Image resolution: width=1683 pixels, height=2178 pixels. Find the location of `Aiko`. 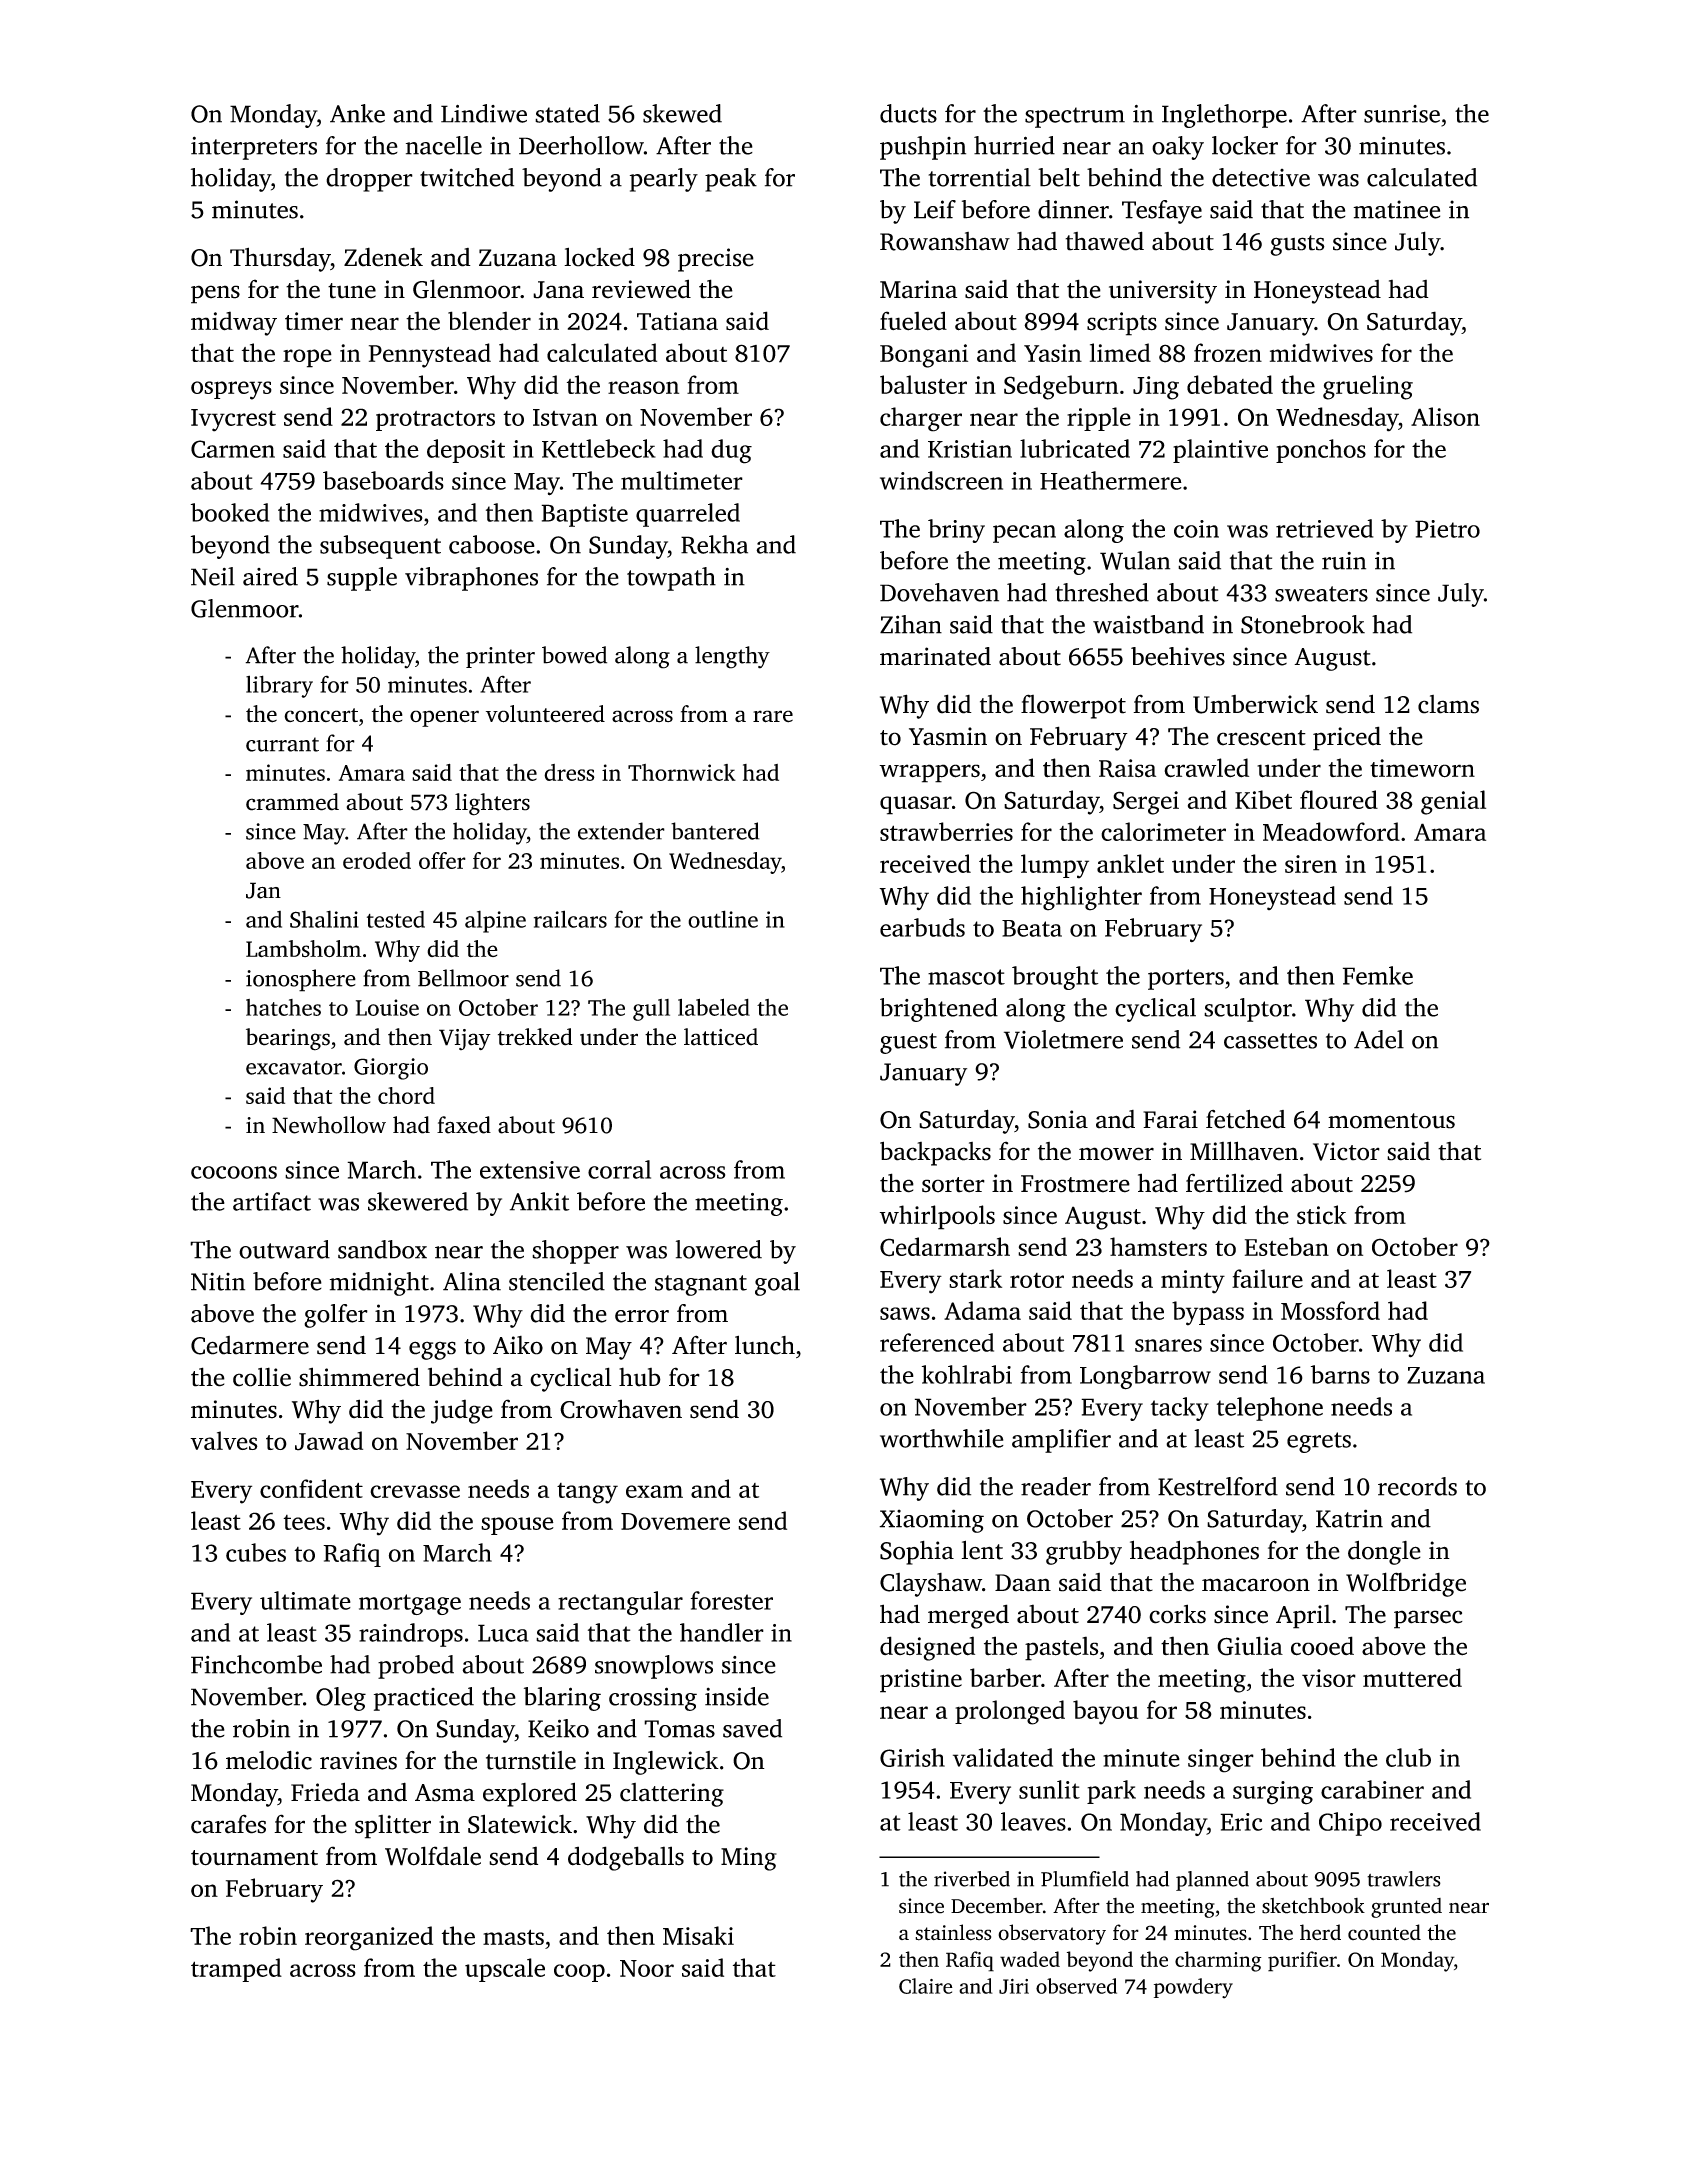

Aiko is located at coordinates (518, 1345).
